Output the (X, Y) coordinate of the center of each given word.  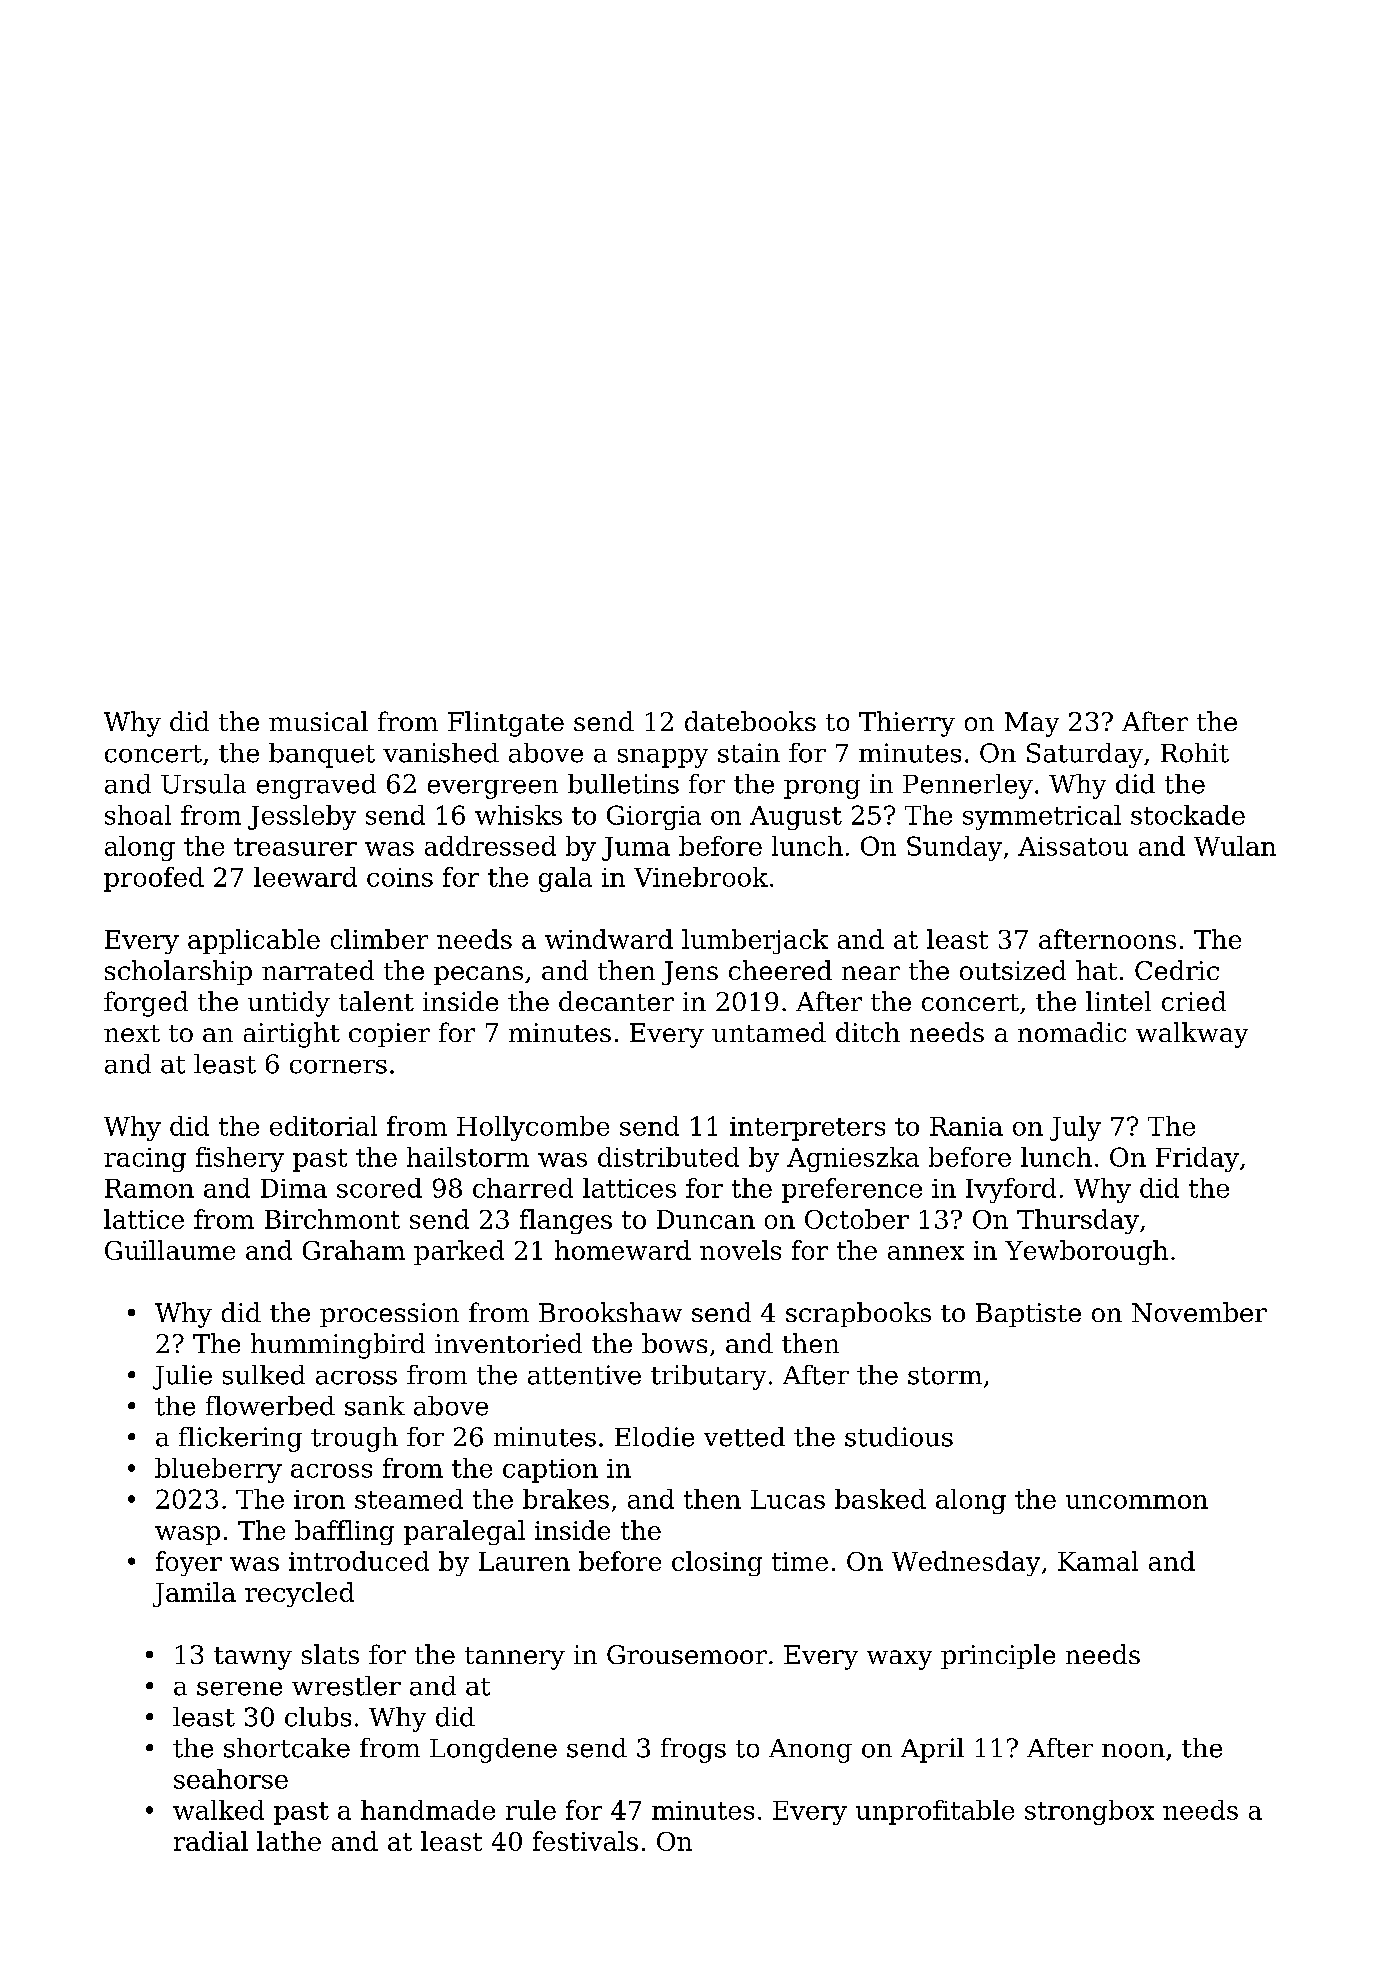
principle (998, 1656)
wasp (187, 1535)
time (800, 1561)
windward (609, 939)
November (1199, 1312)
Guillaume (170, 1250)
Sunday (954, 848)
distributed (668, 1157)
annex (926, 1253)
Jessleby (302, 817)
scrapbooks (858, 1314)
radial (211, 1841)
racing (145, 1160)
